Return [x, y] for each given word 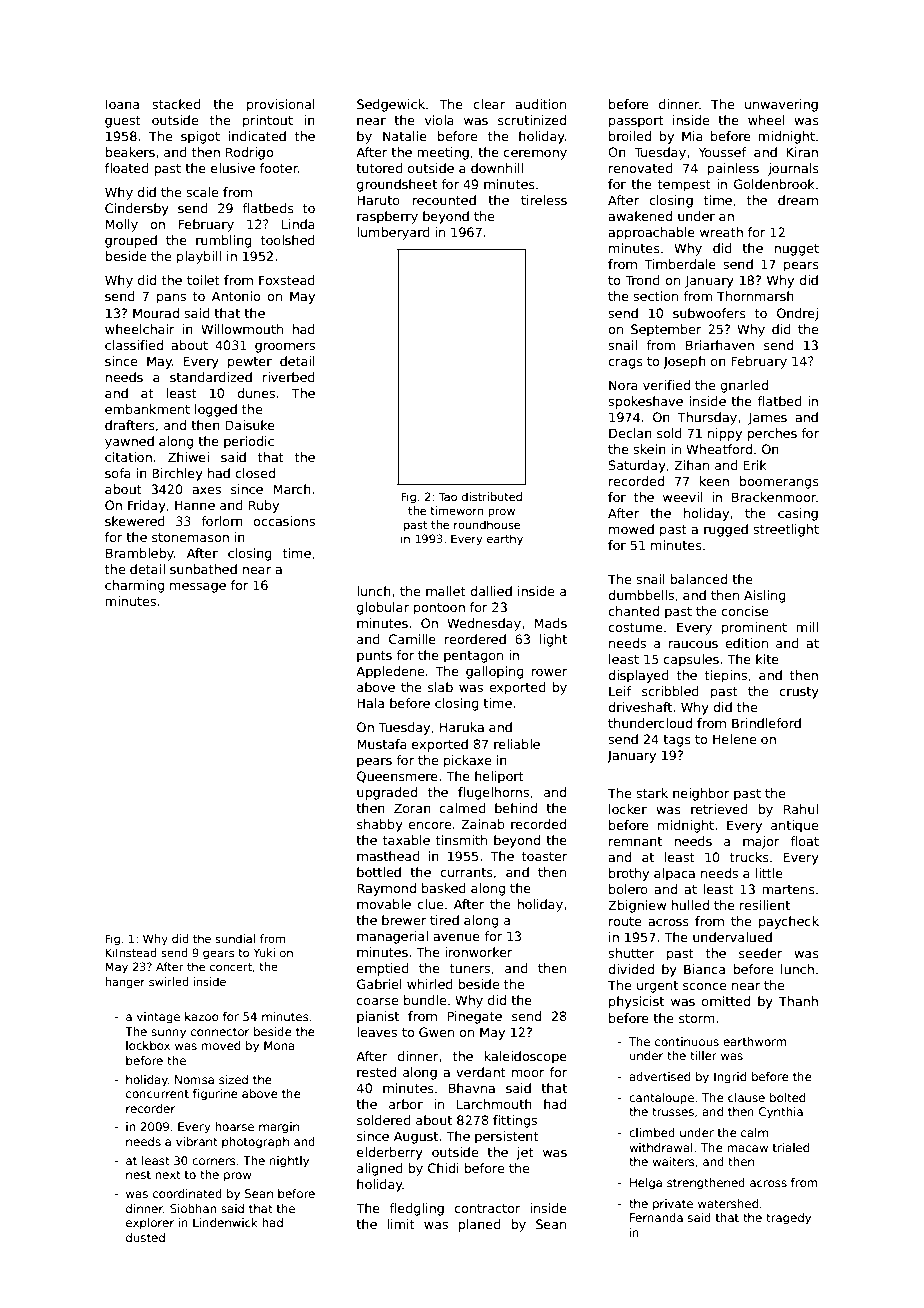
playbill [199, 257]
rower [549, 672]
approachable [651, 233]
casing [798, 514]
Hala [370, 703]
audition [540, 104]
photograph [255, 1143]
